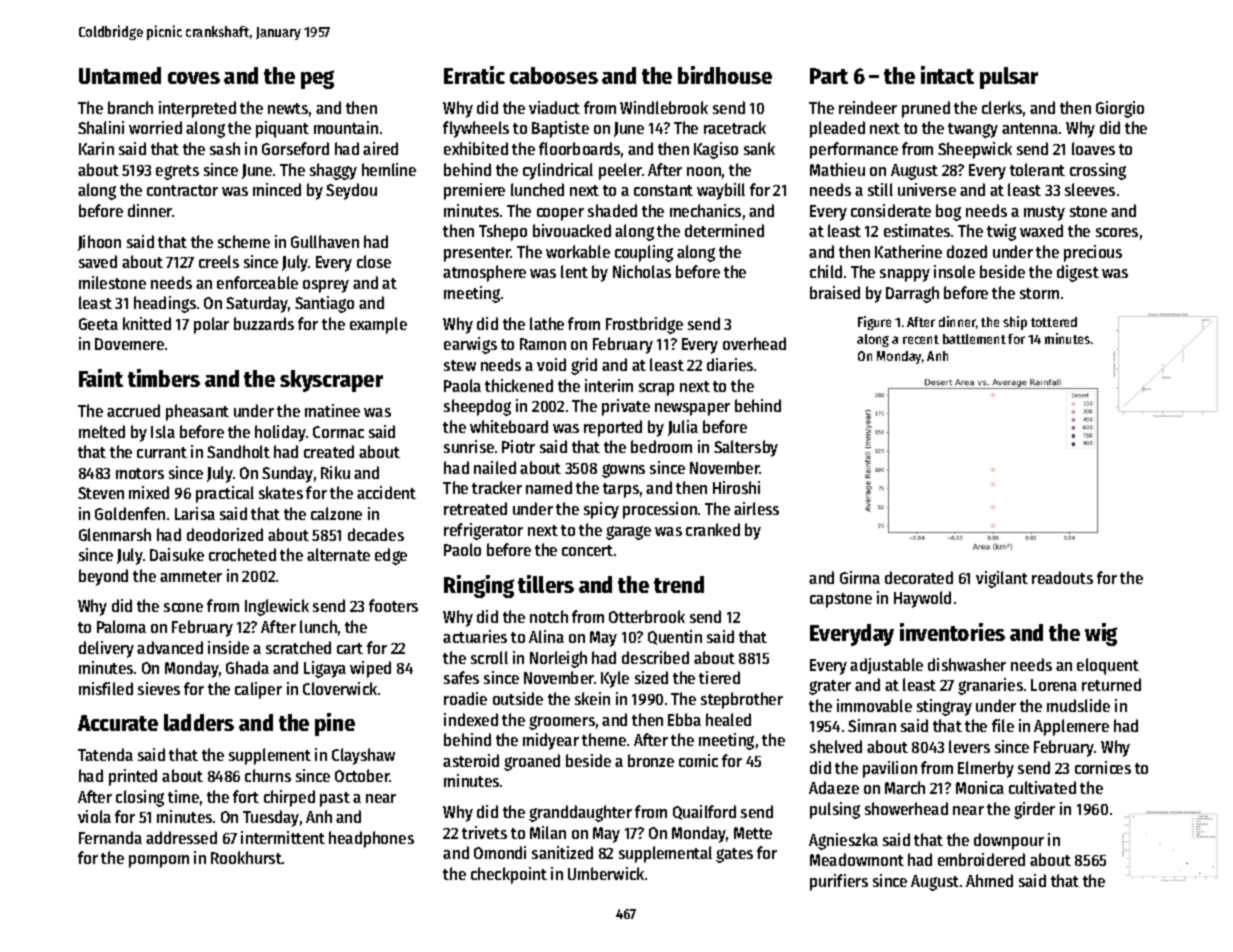  What do you see at coordinates (120, 75) in the screenshot?
I see `Untamed` at bounding box center [120, 75].
